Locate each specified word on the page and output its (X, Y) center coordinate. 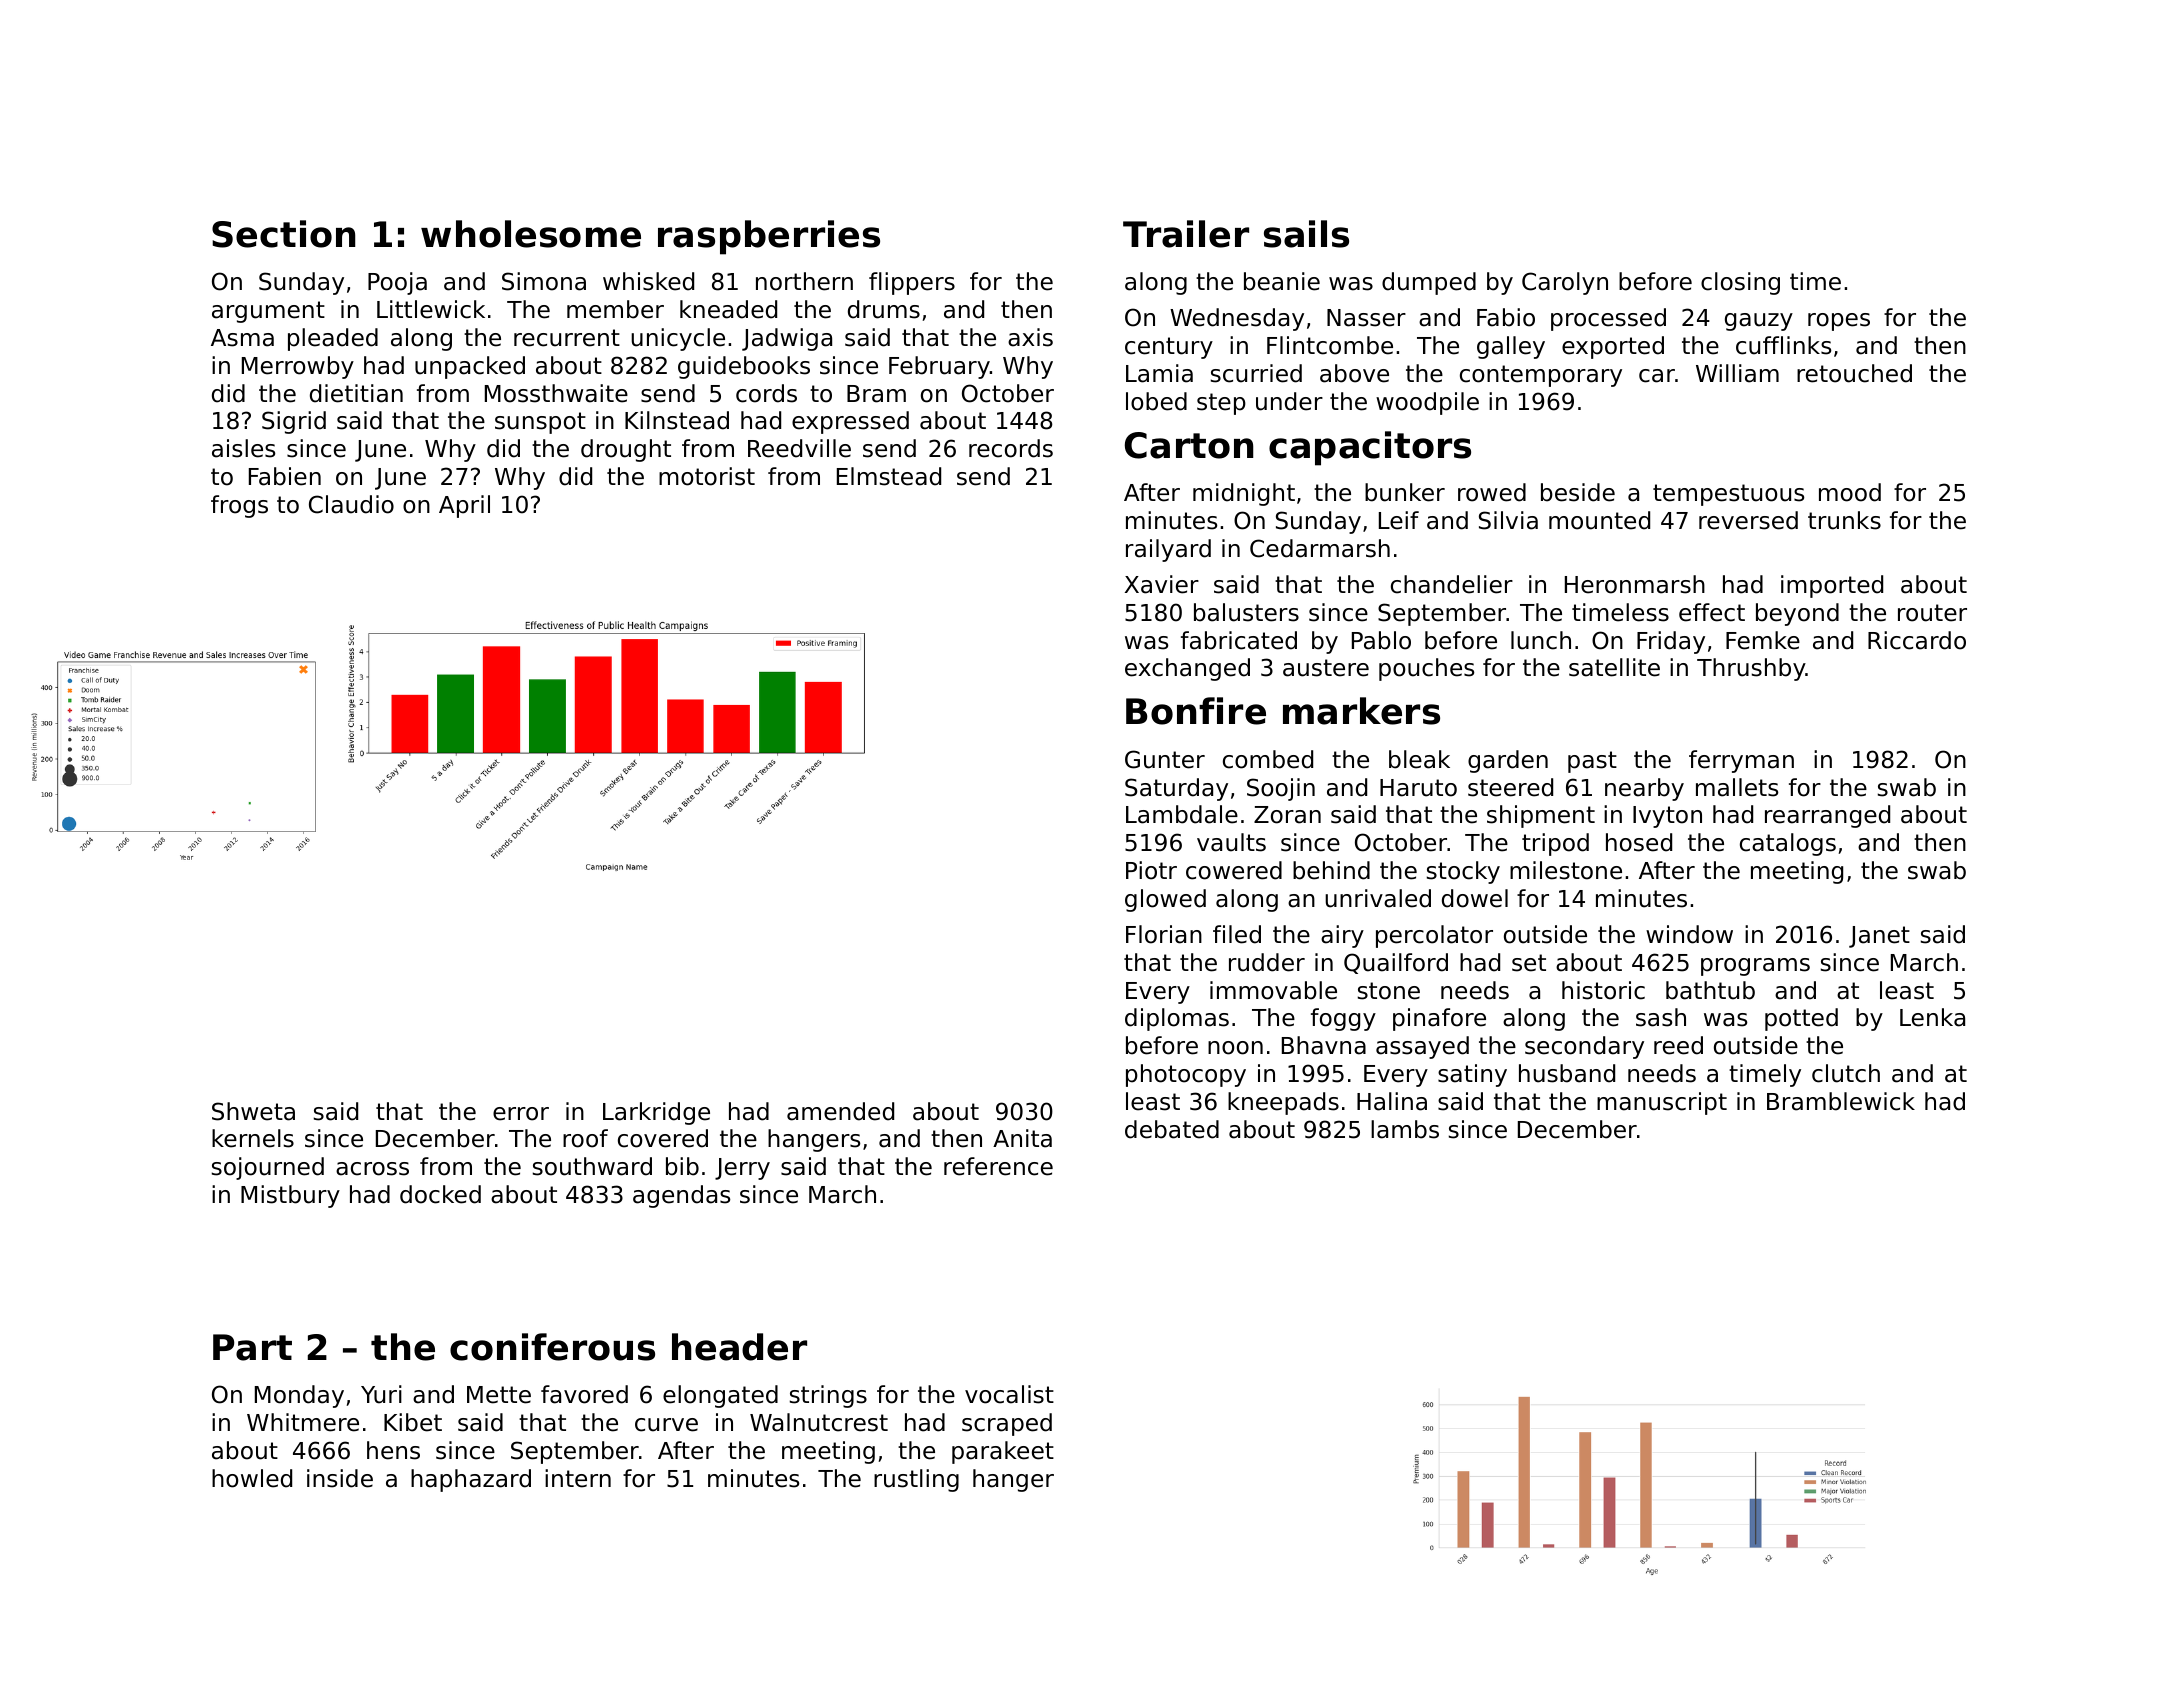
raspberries (769, 237)
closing (1740, 283)
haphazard (471, 1480)
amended (840, 1111)
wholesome (531, 234)
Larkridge (656, 1113)
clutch (1846, 1073)
